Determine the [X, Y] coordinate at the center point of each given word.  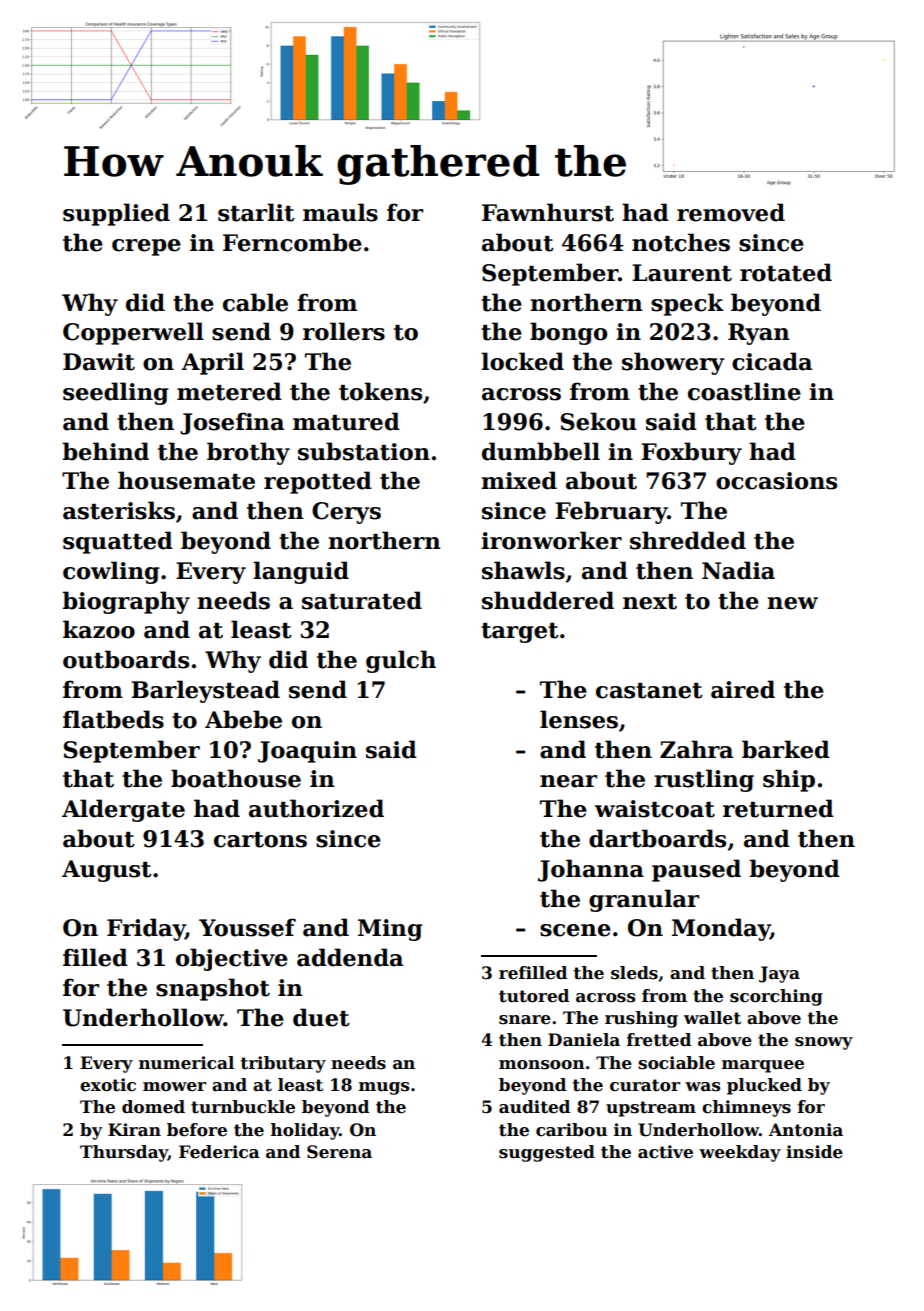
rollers [344, 331]
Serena [339, 1152]
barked [786, 749]
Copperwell [133, 333]
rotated [786, 272]
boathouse [236, 778]
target [520, 633]
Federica [219, 1152]
